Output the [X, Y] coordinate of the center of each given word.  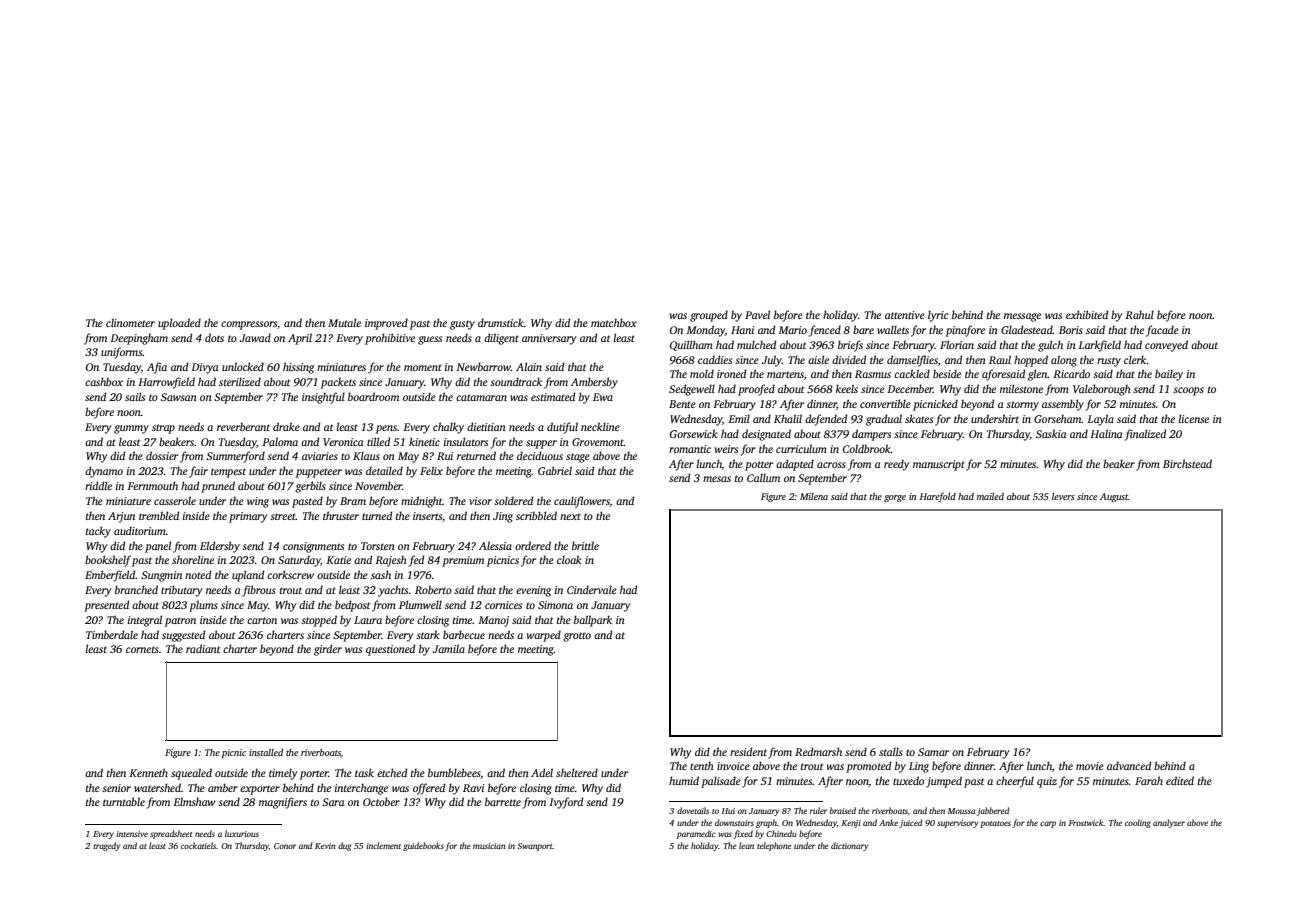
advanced [1129, 765]
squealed [191, 774]
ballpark [593, 621]
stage [578, 458]
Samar [933, 752]
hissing [298, 368]
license [1193, 418]
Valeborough [1102, 390]
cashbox [104, 381]
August [1114, 497]
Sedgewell [692, 390]
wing [258, 502]
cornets [142, 649]
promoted [868, 767]
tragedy [106, 846]
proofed [756, 390]
